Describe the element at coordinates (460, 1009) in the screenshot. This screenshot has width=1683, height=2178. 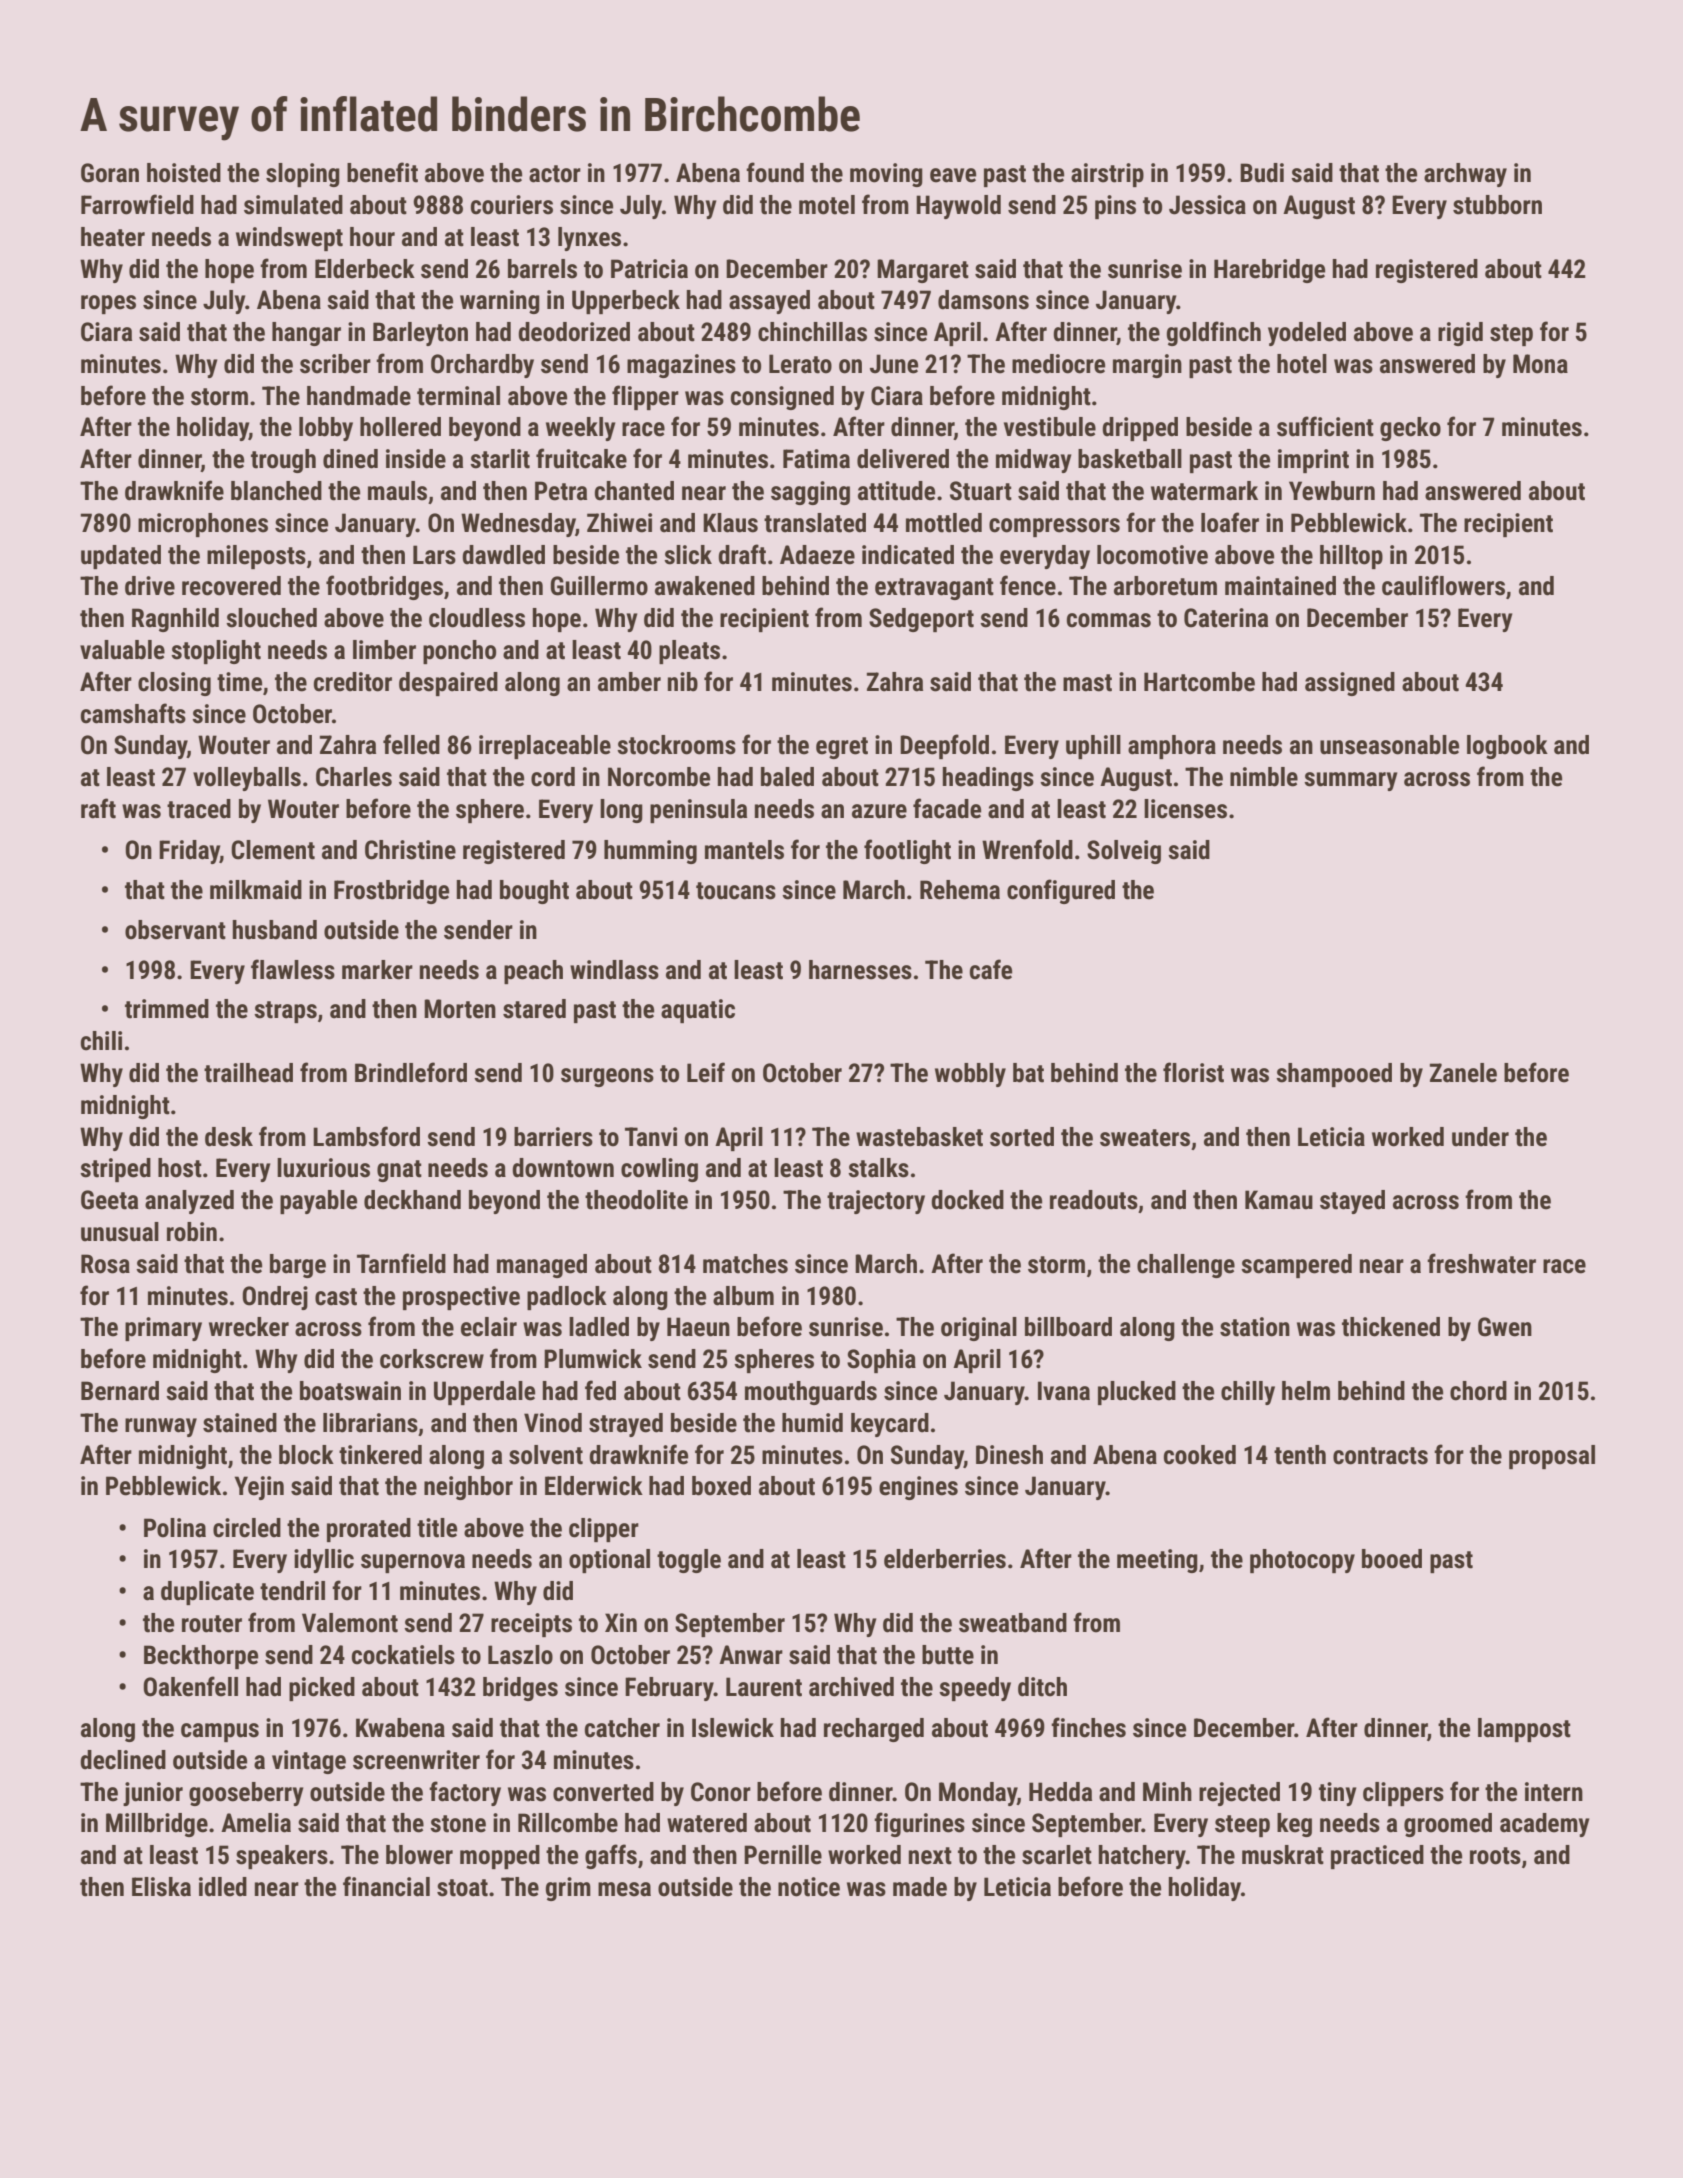
I see `Morten` at that location.
